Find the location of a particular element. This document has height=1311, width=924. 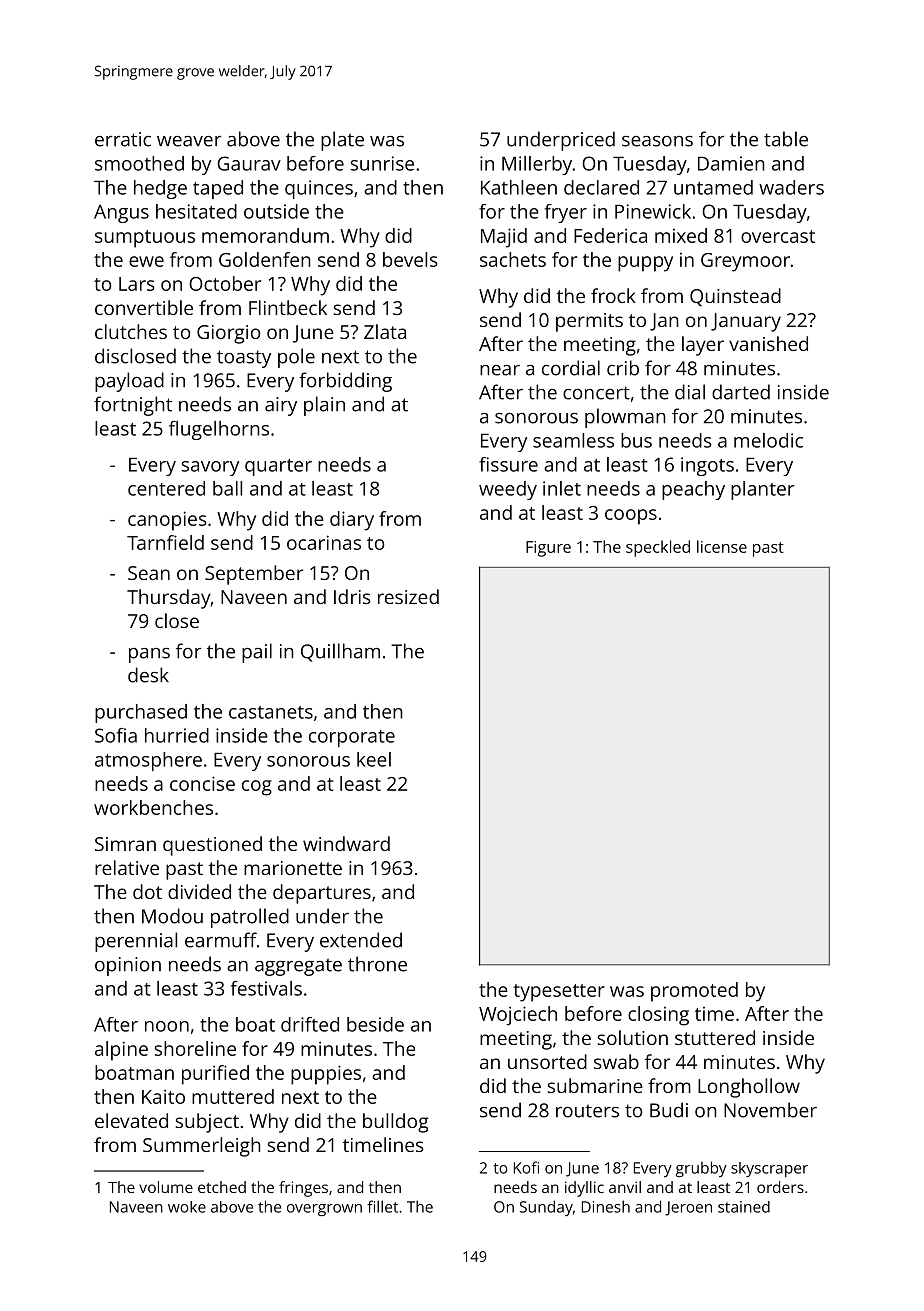

table is located at coordinates (786, 139).
